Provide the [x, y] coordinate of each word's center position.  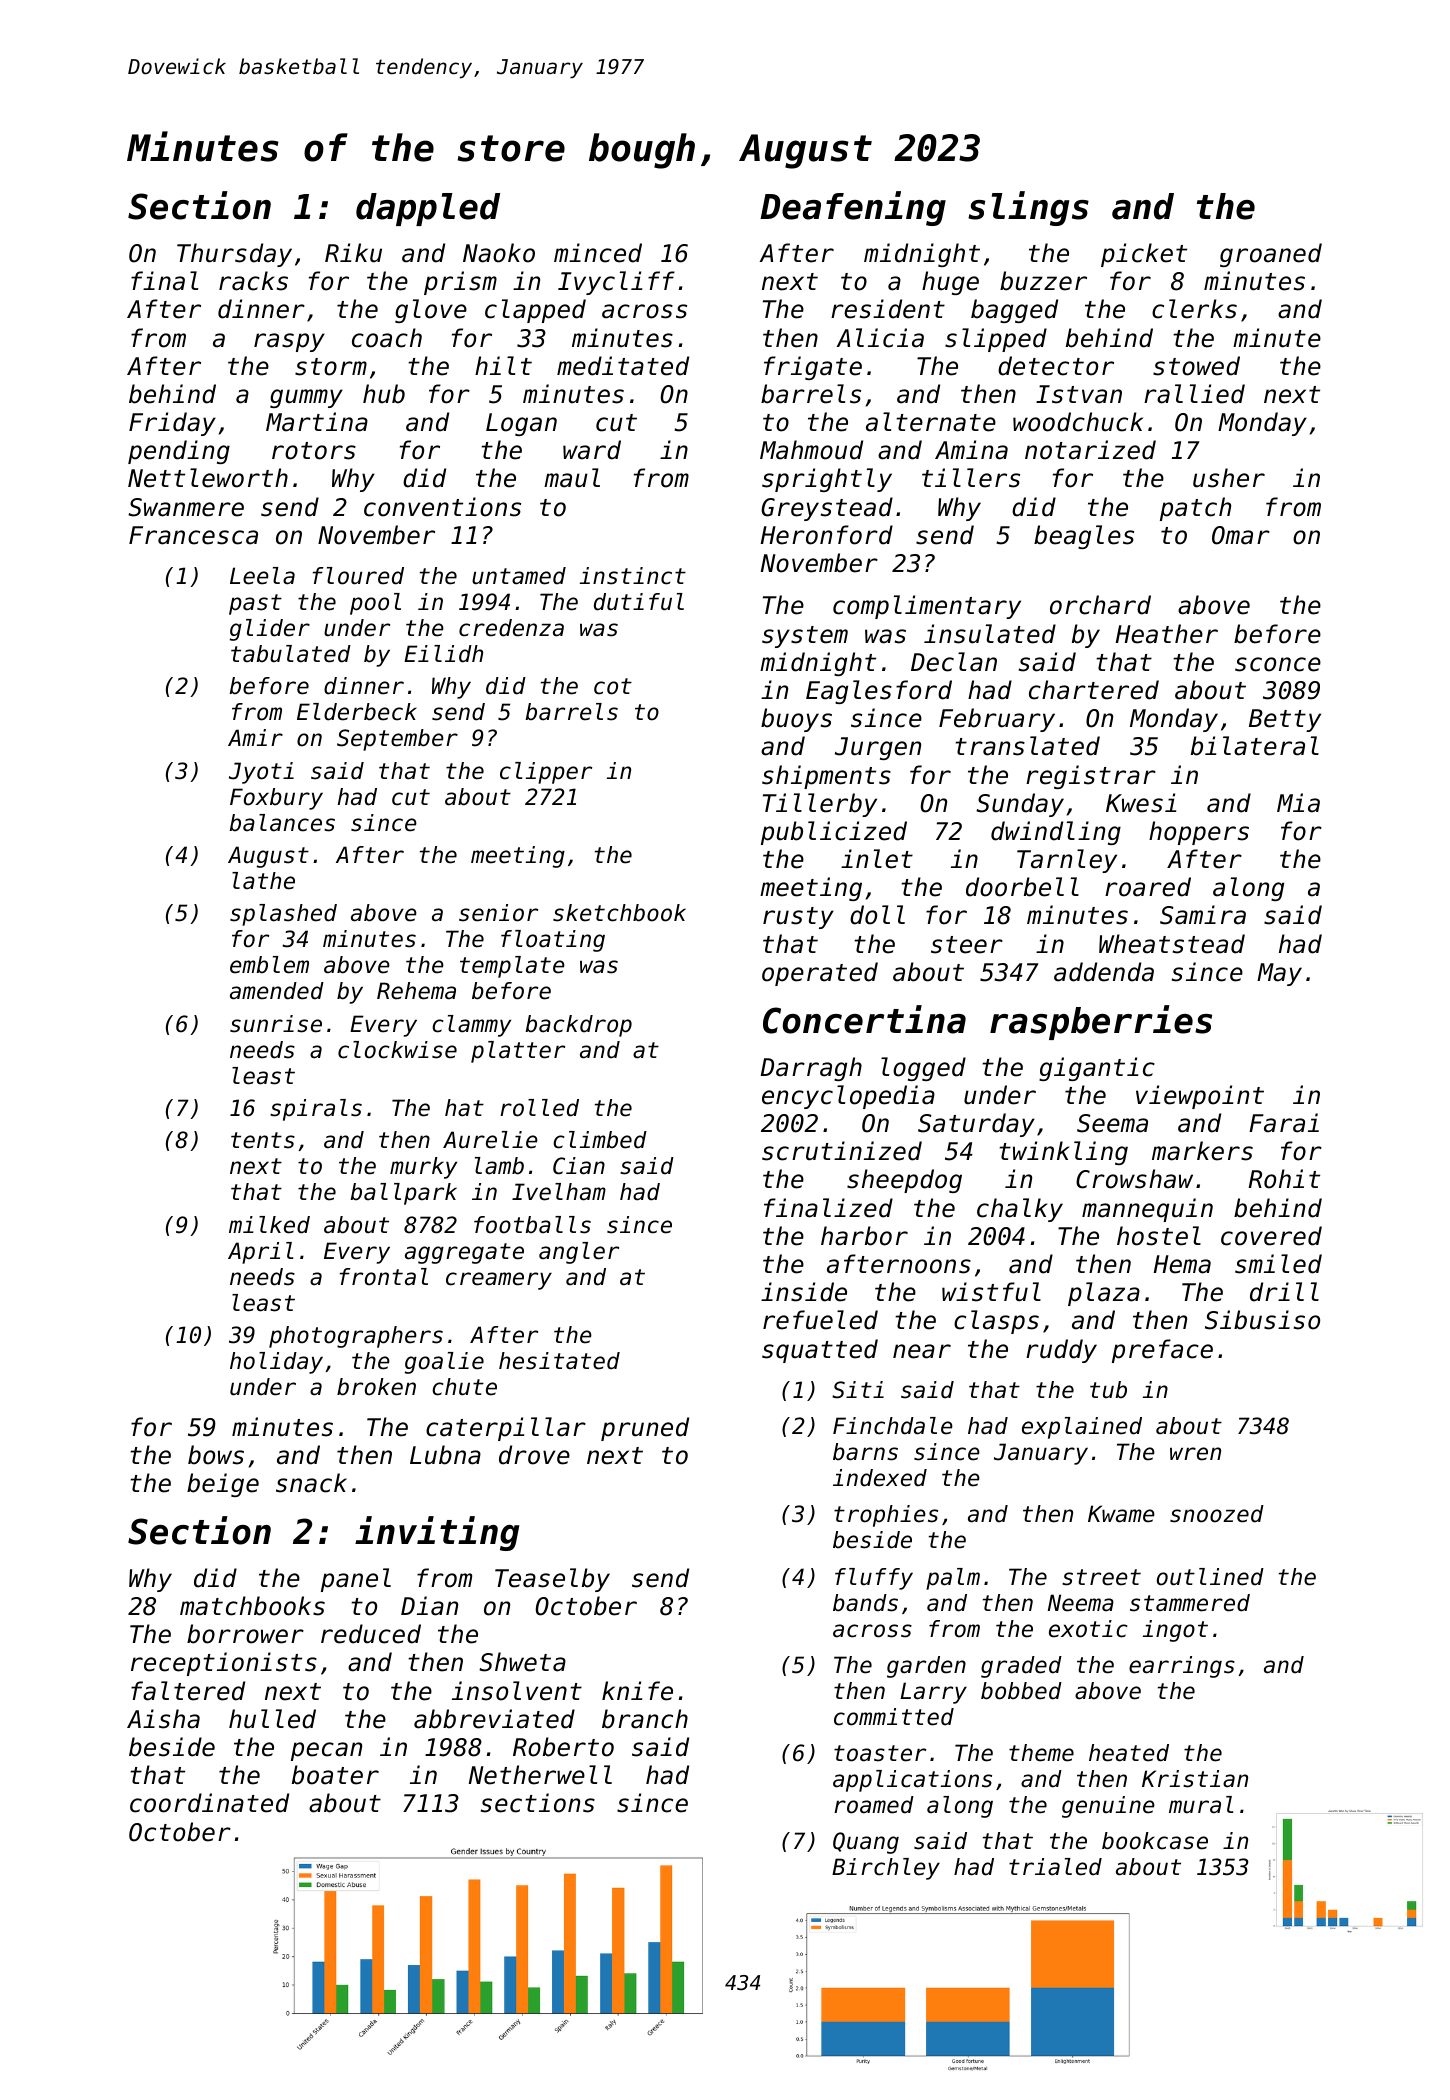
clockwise [397, 1050]
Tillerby [820, 805]
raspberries [1101, 1022]
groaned [1271, 255]
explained [1082, 1428]
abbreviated [494, 1719]
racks [253, 281]
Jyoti [261, 773]
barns [865, 1452]
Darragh [811, 1069]
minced [598, 253]
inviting [437, 1533]
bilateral [1255, 746]
